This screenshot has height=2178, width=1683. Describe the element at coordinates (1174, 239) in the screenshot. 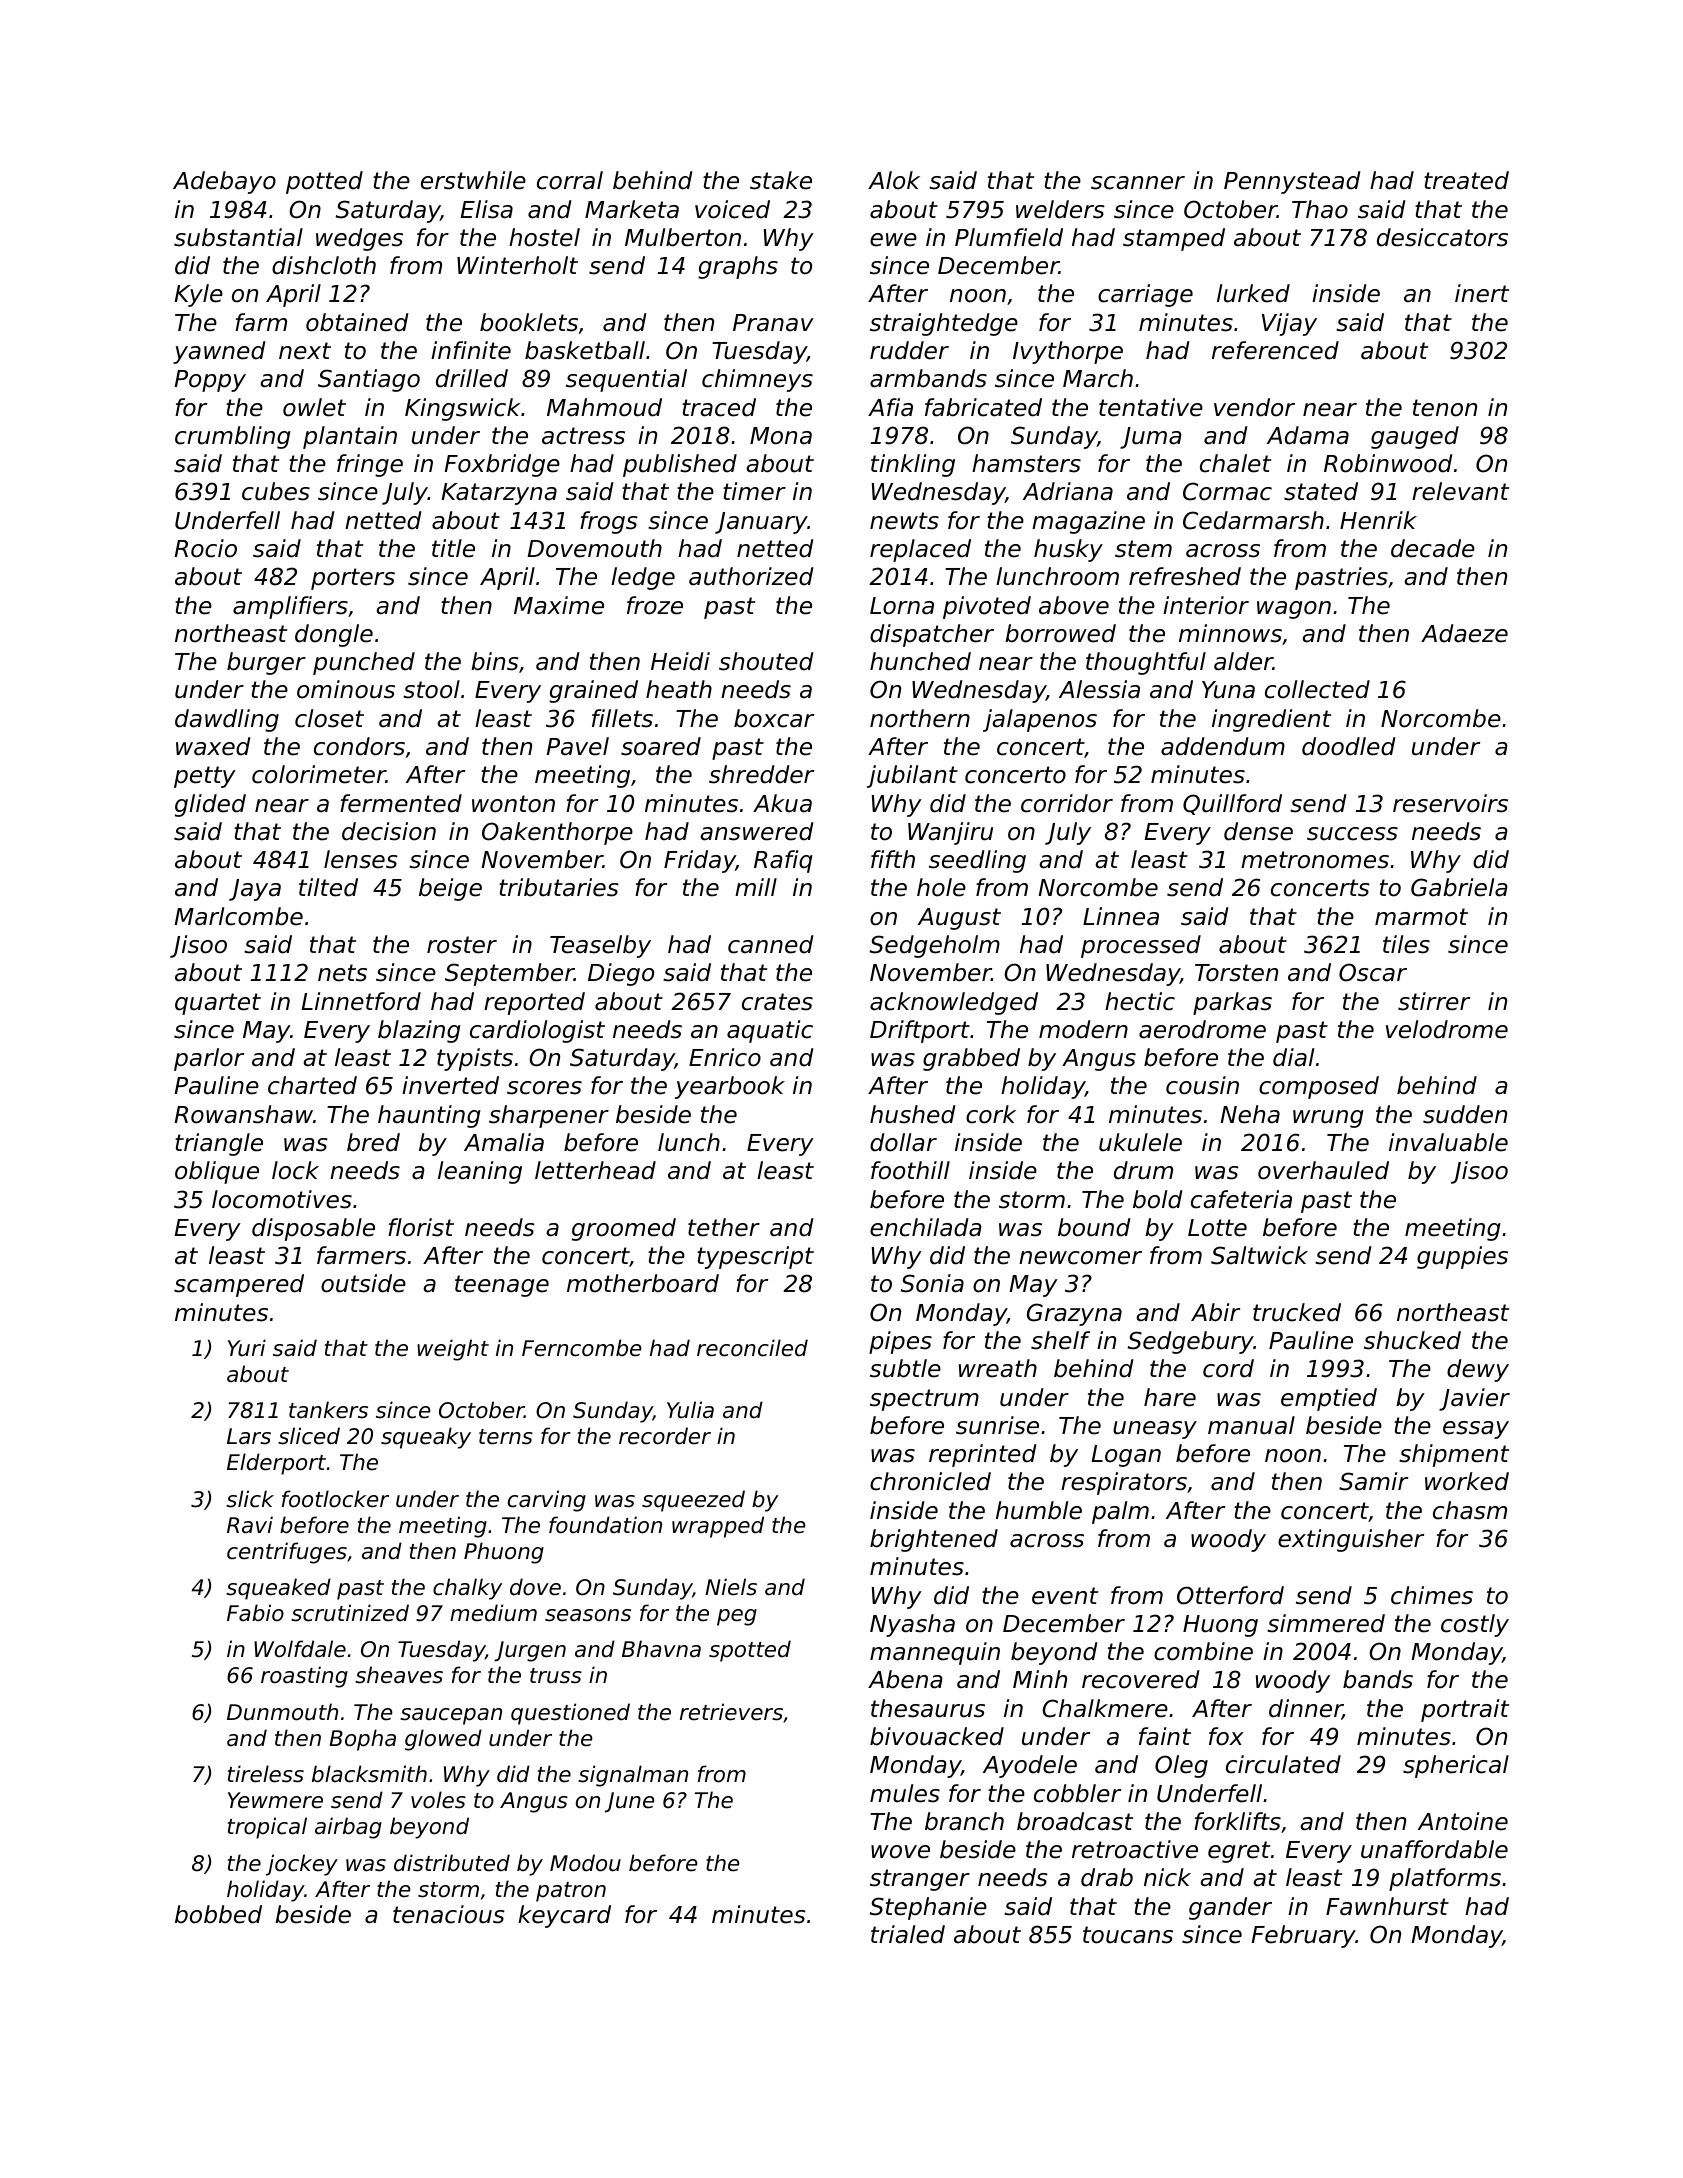

I see `stamped` at that location.
